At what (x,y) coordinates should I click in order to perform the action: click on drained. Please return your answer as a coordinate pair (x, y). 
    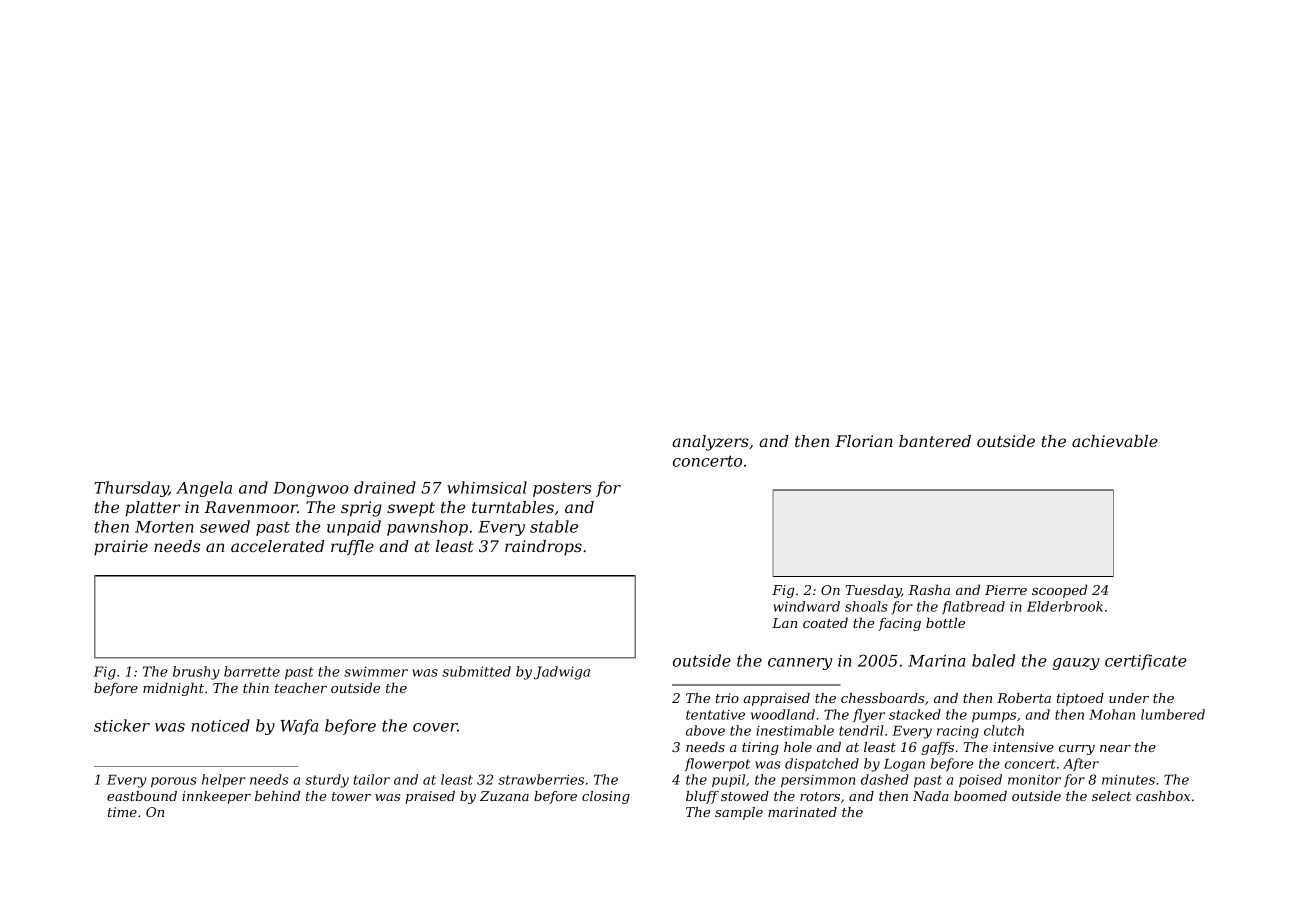
    Looking at the image, I should click on (385, 487).
